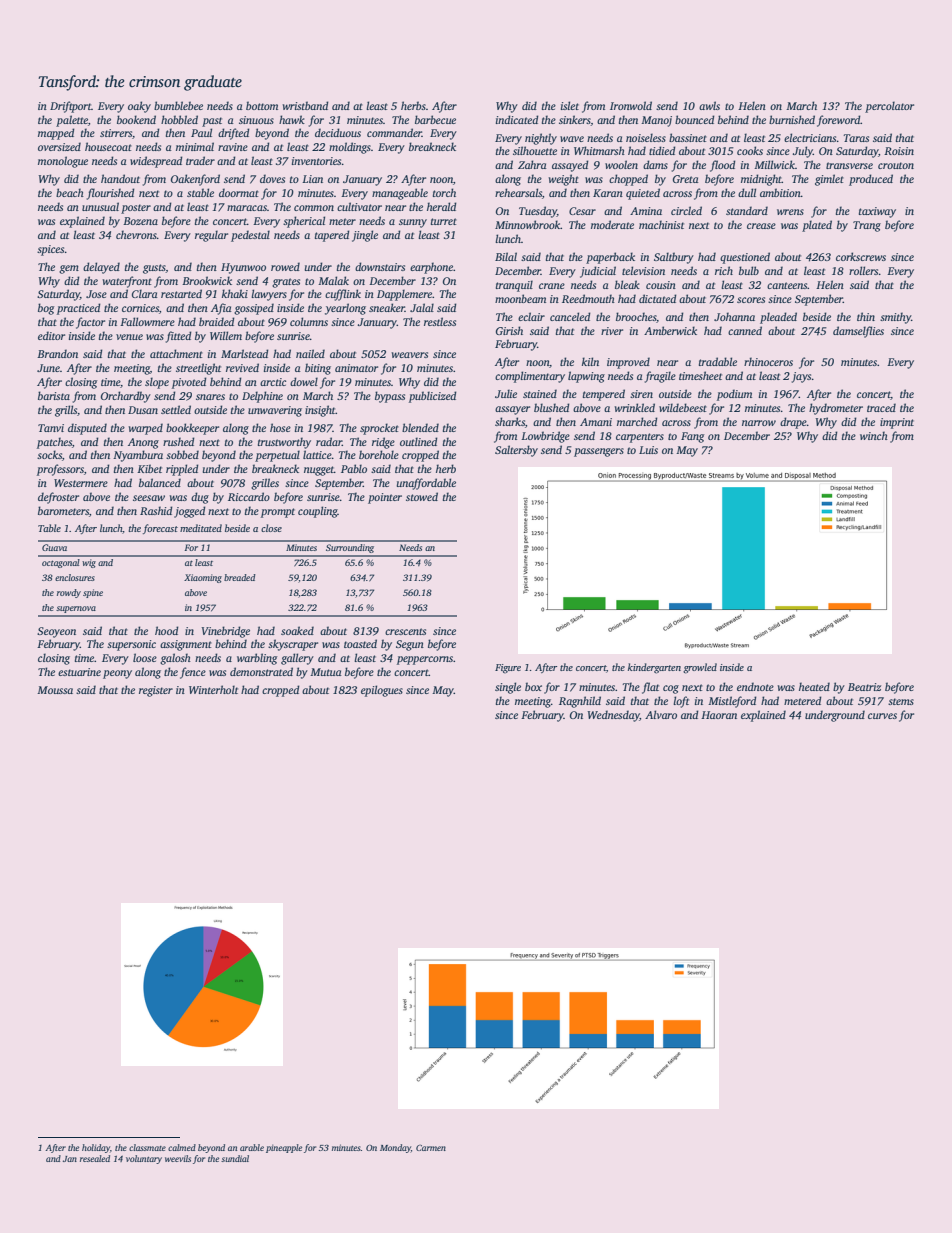 The width and height of the image is (952, 1233). I want to click on breaded, so click(240, 577).
